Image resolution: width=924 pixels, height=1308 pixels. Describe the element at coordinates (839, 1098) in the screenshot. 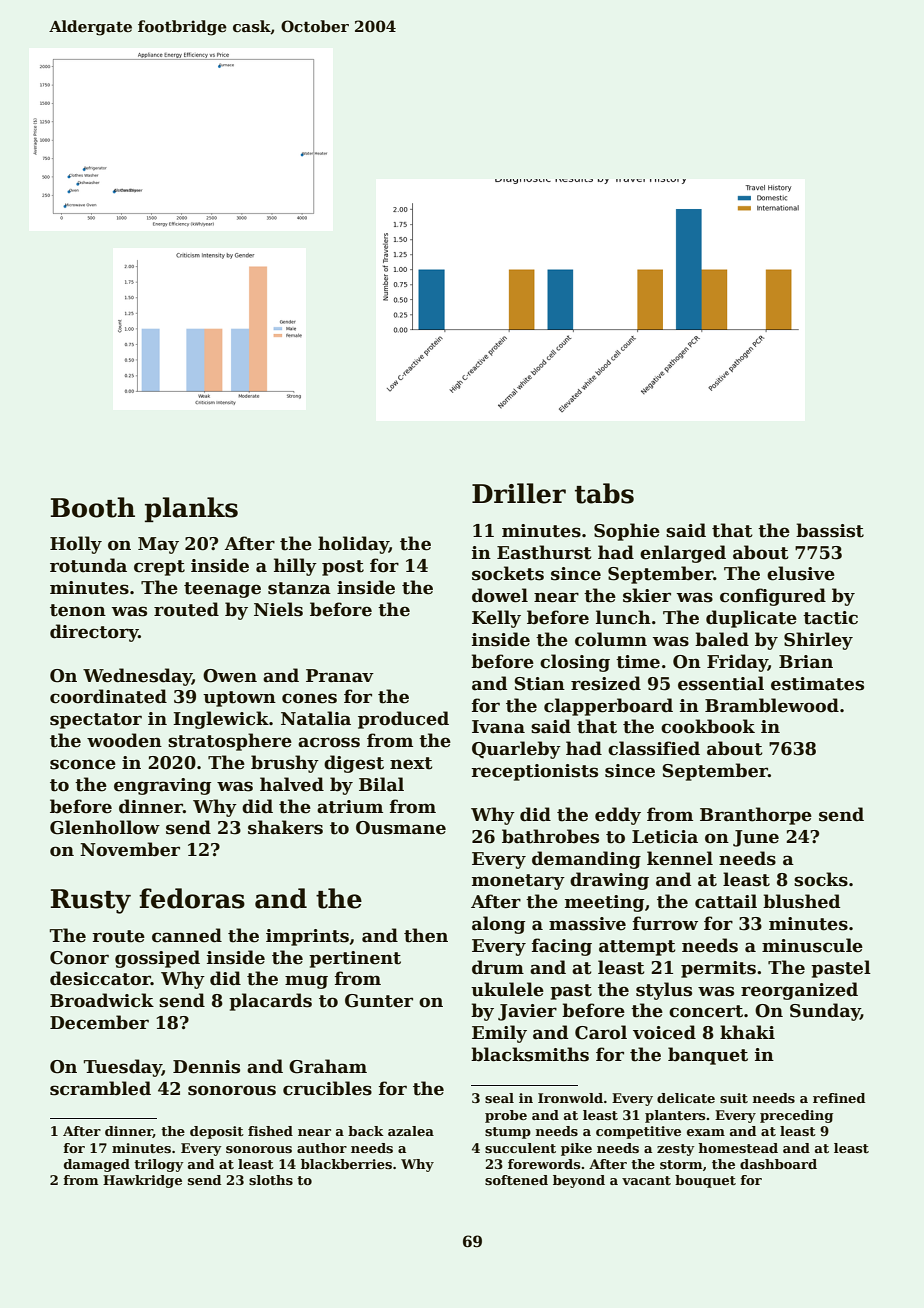

I see `refined` at that location.
